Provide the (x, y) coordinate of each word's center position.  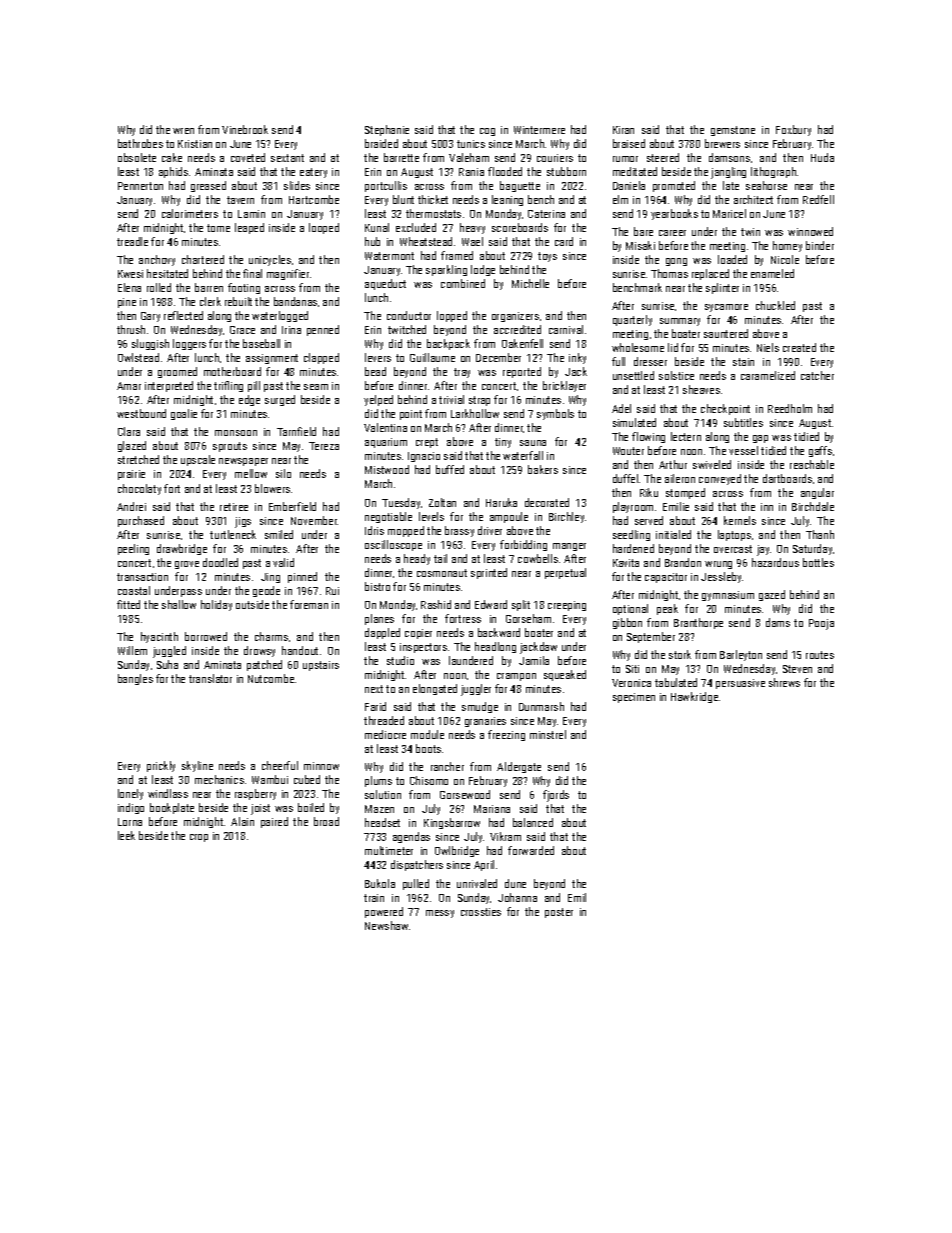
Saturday (812, 549)
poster (559, 913)
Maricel (729, 213)
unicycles (270, 260)
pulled (416, 884)
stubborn (566, 171)
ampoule (509, 517)
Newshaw (386, 925)
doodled (220, 562)
